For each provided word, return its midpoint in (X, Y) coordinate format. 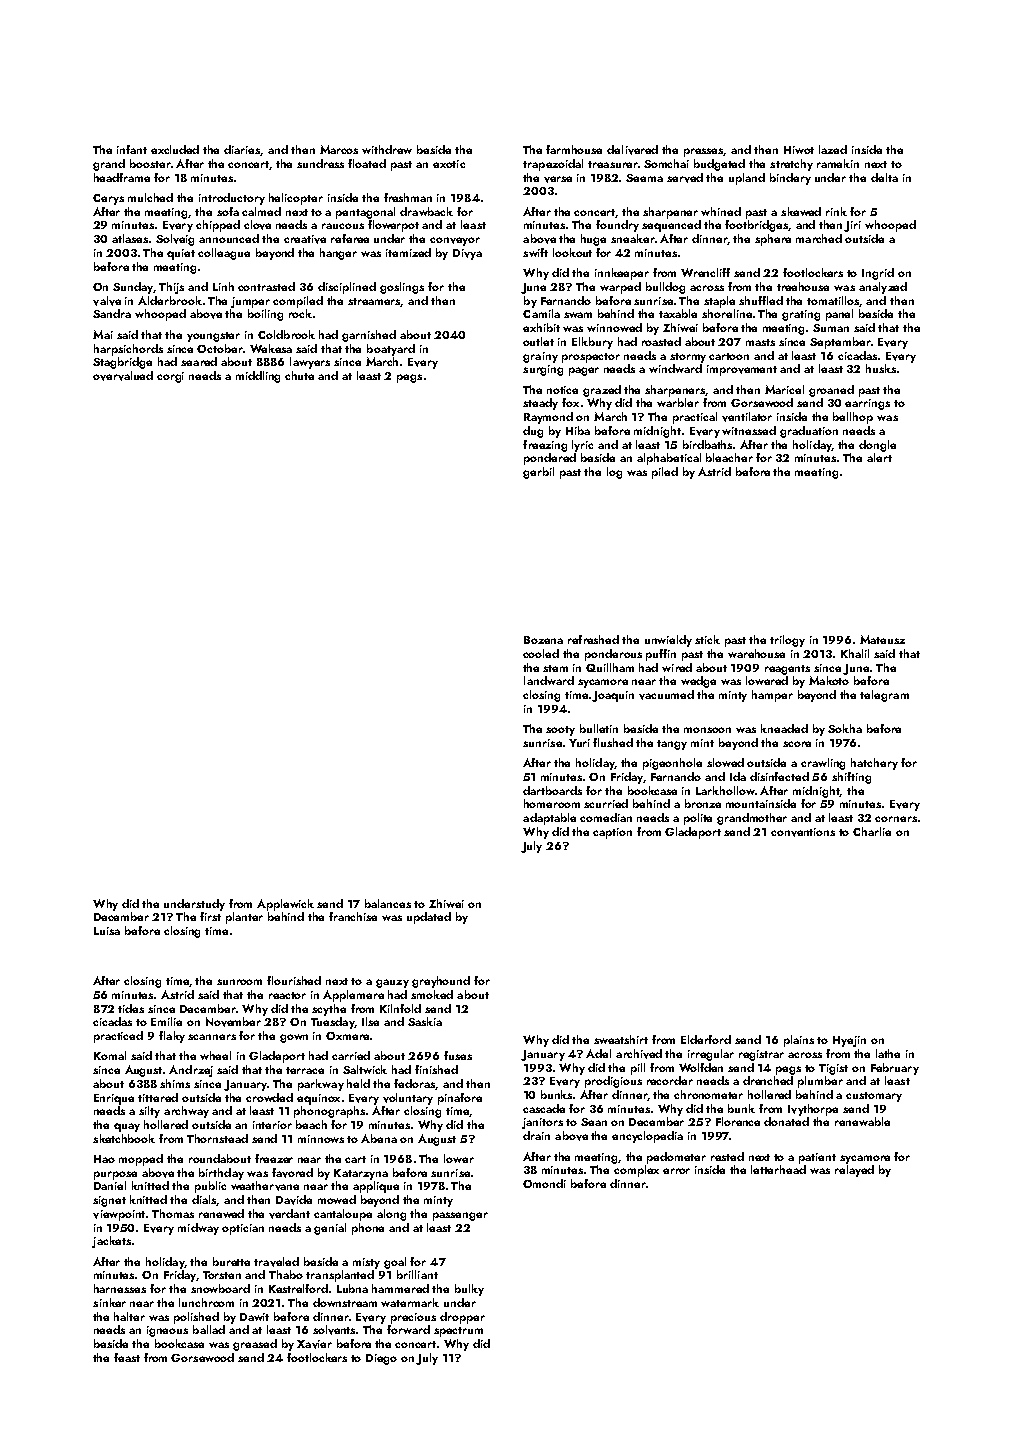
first (210, 916)
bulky (469, 1290)
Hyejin (849, 1041)
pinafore (460, 1099)
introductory (232, 199)
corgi (170, 377)
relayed (854, 1171)
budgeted (719, 165)
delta (884, 177)
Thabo (286, 1274)
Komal (110, 1055)
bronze (703, 803)
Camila (541, 313)
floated (367, 163)
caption (612, 833)
